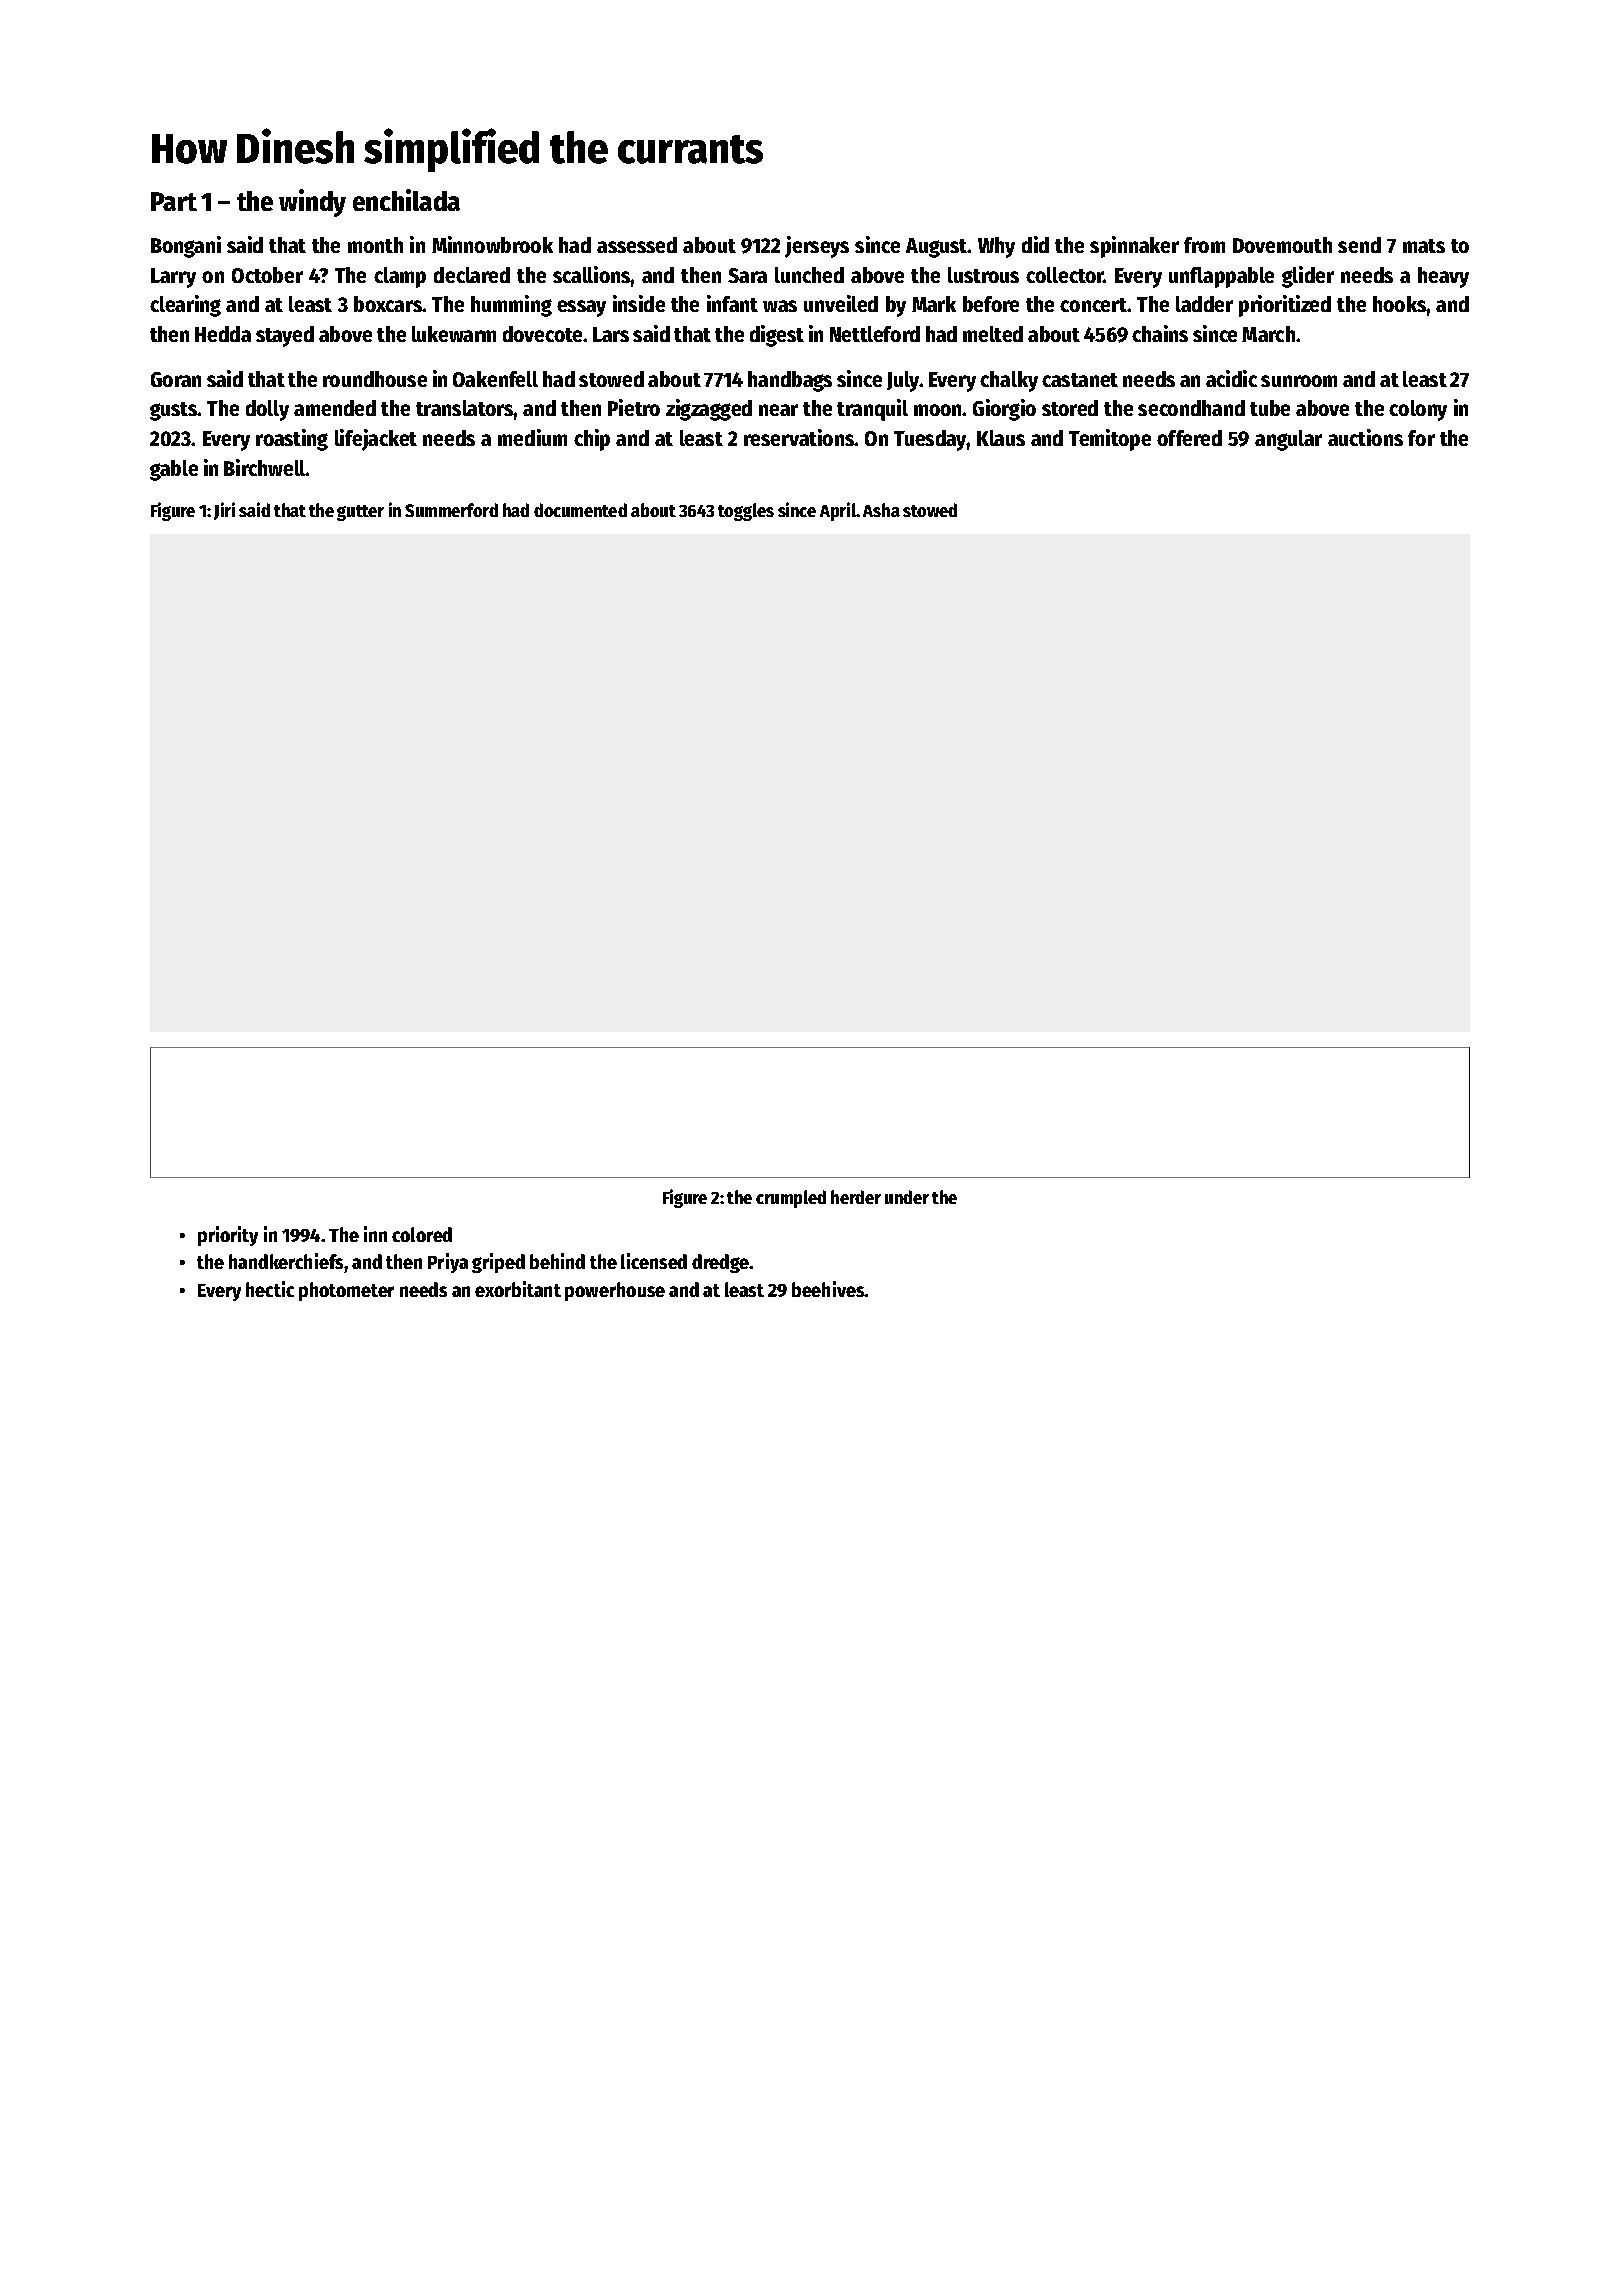  What do you see at coordinates (173, 278) in the document?
I see `Larry` at bounding box center [173, 278].
